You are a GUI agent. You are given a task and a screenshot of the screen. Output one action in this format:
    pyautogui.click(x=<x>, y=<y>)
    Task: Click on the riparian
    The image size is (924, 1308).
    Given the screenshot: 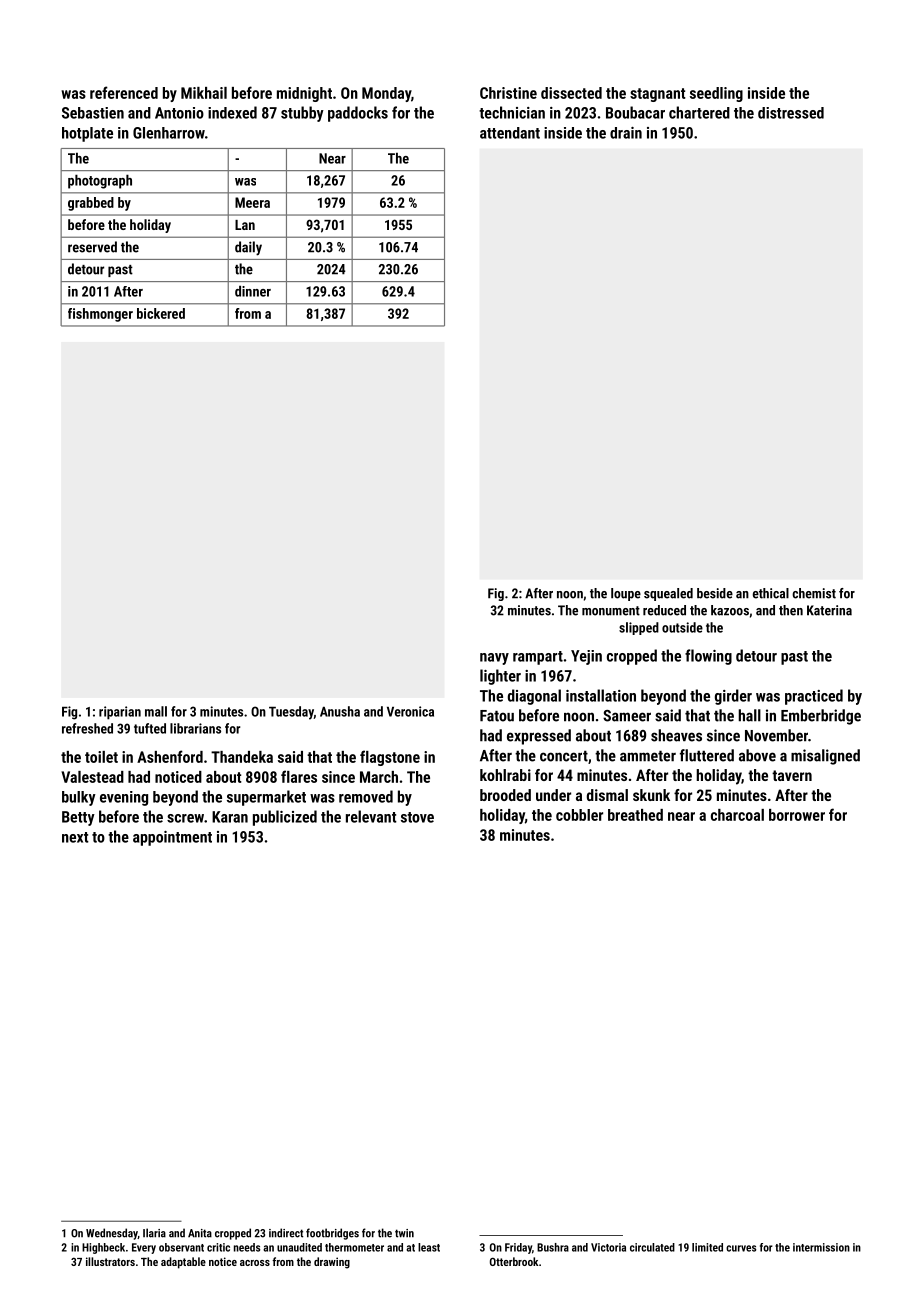 What is the action you would take?
    pyautogui.click(x=120, y=713)
